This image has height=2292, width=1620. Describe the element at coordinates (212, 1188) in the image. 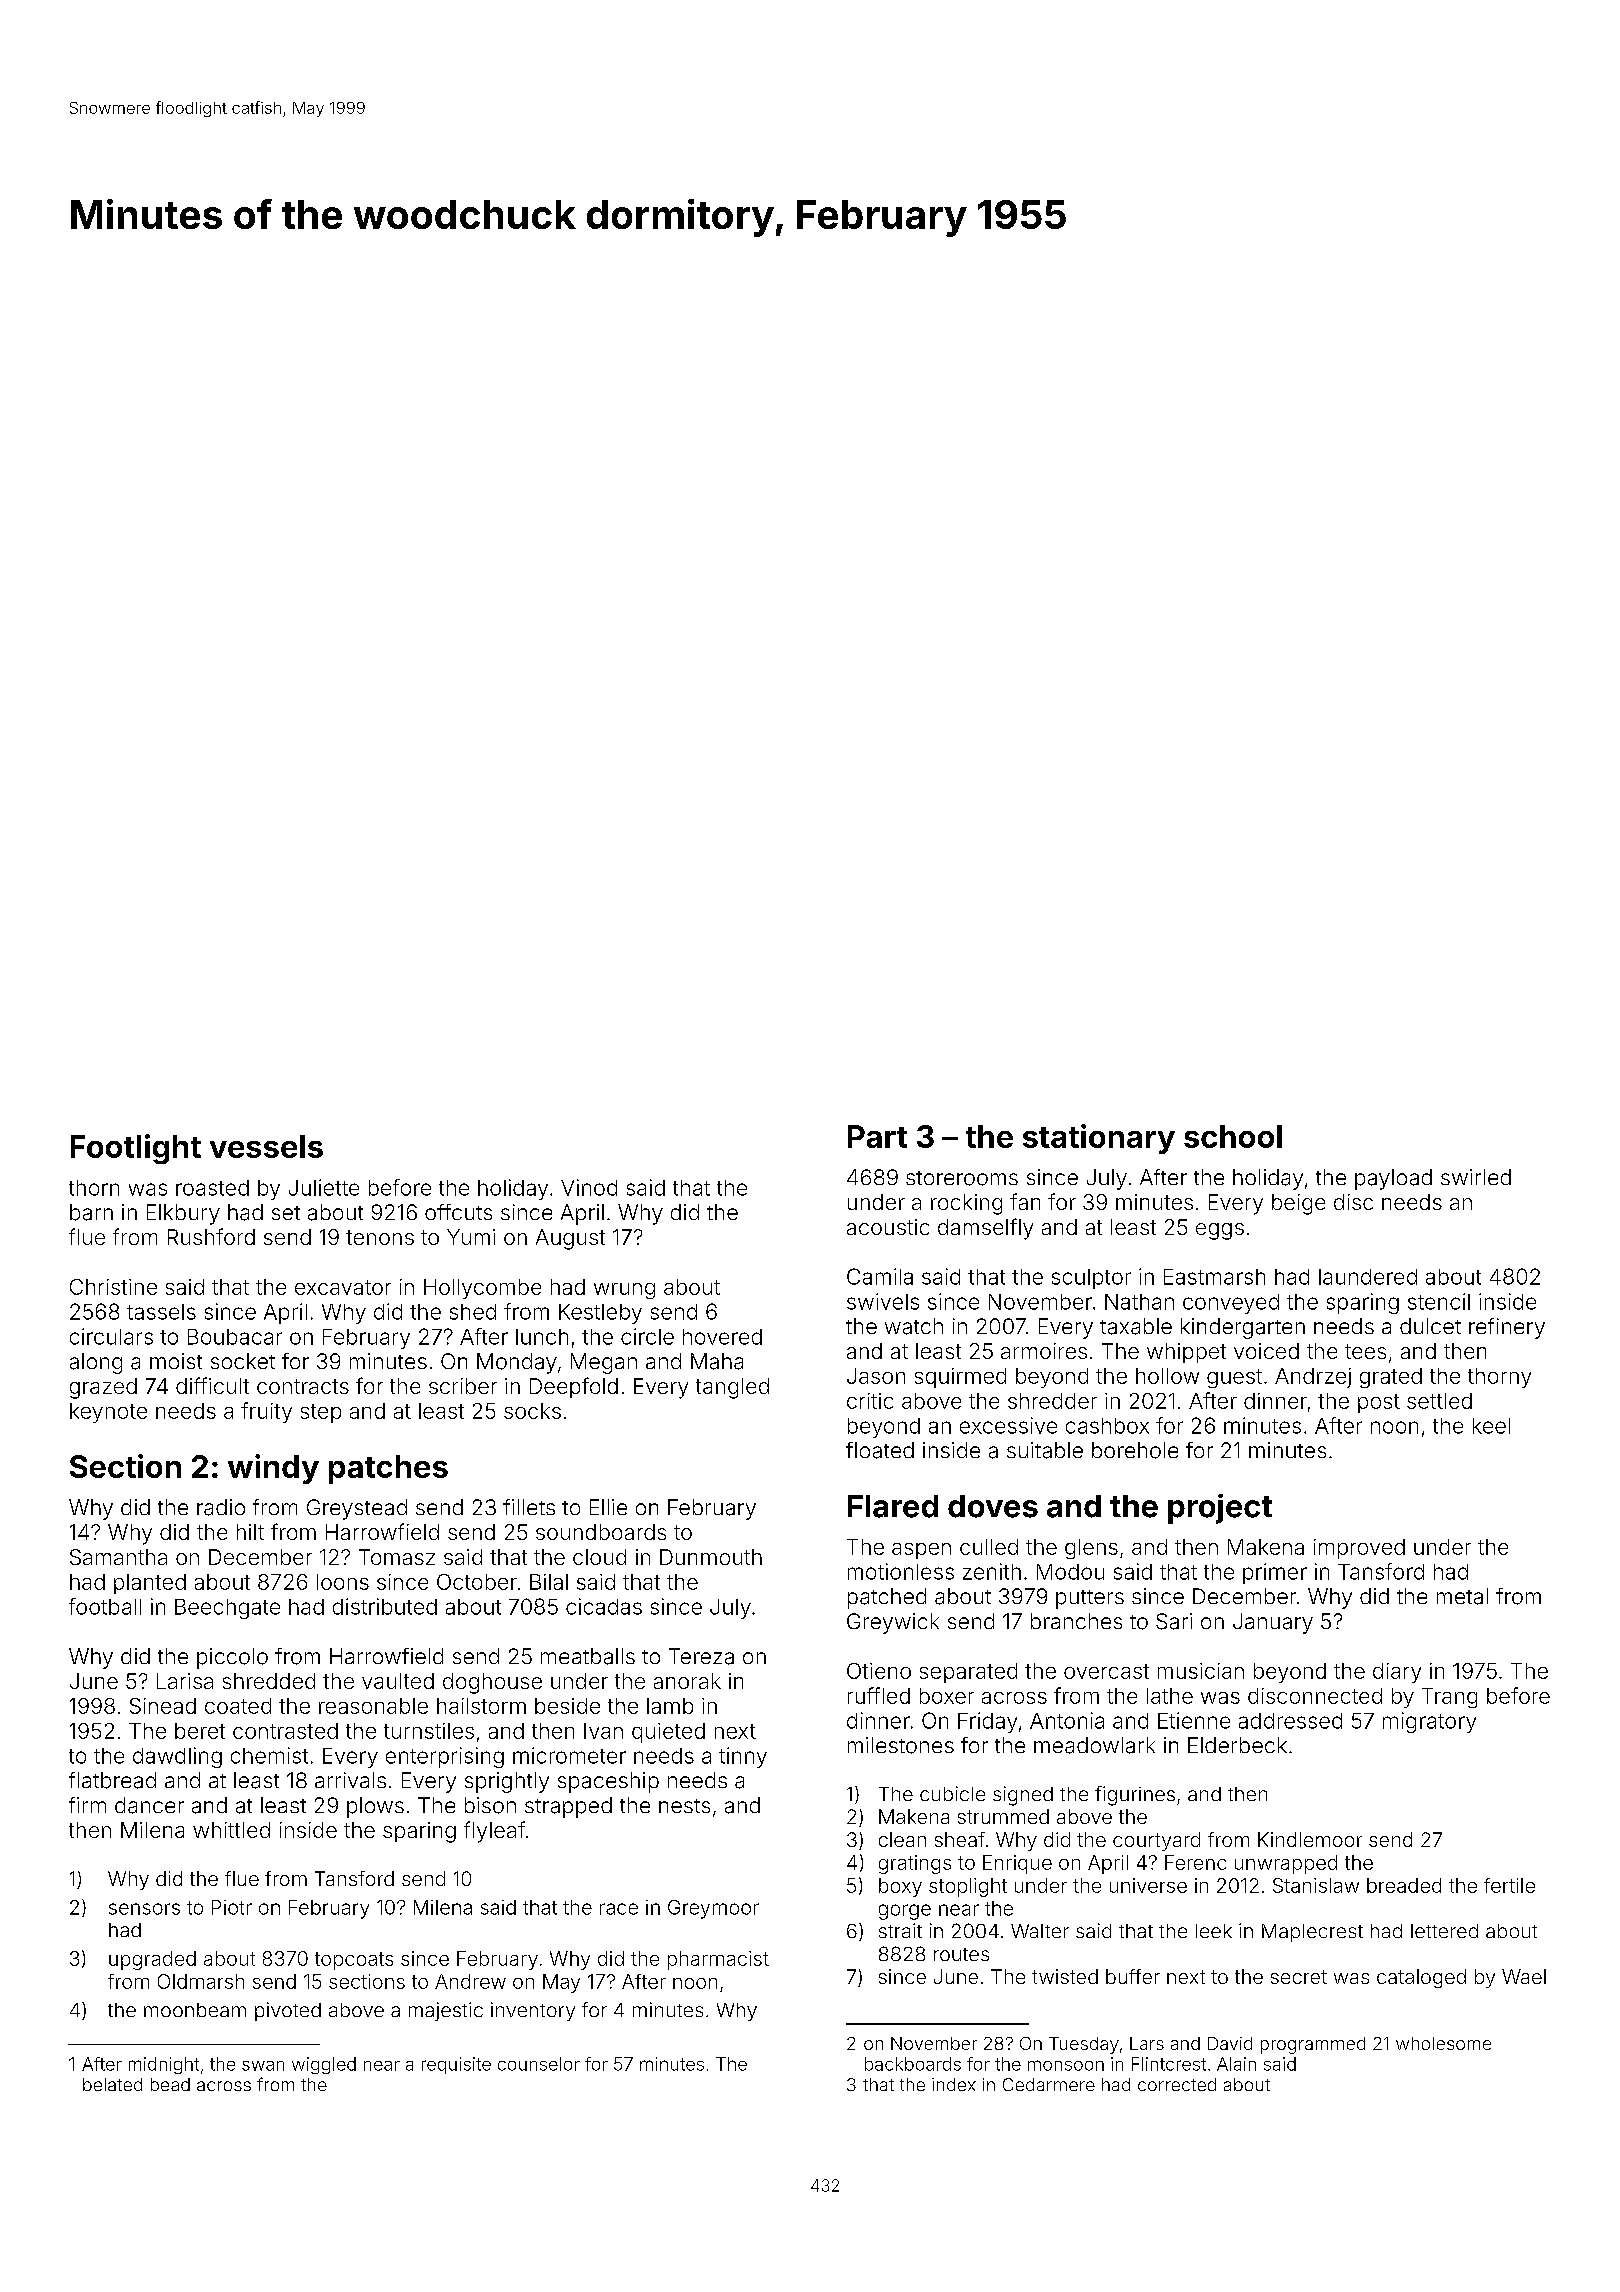

I see `roasted` at that location.
